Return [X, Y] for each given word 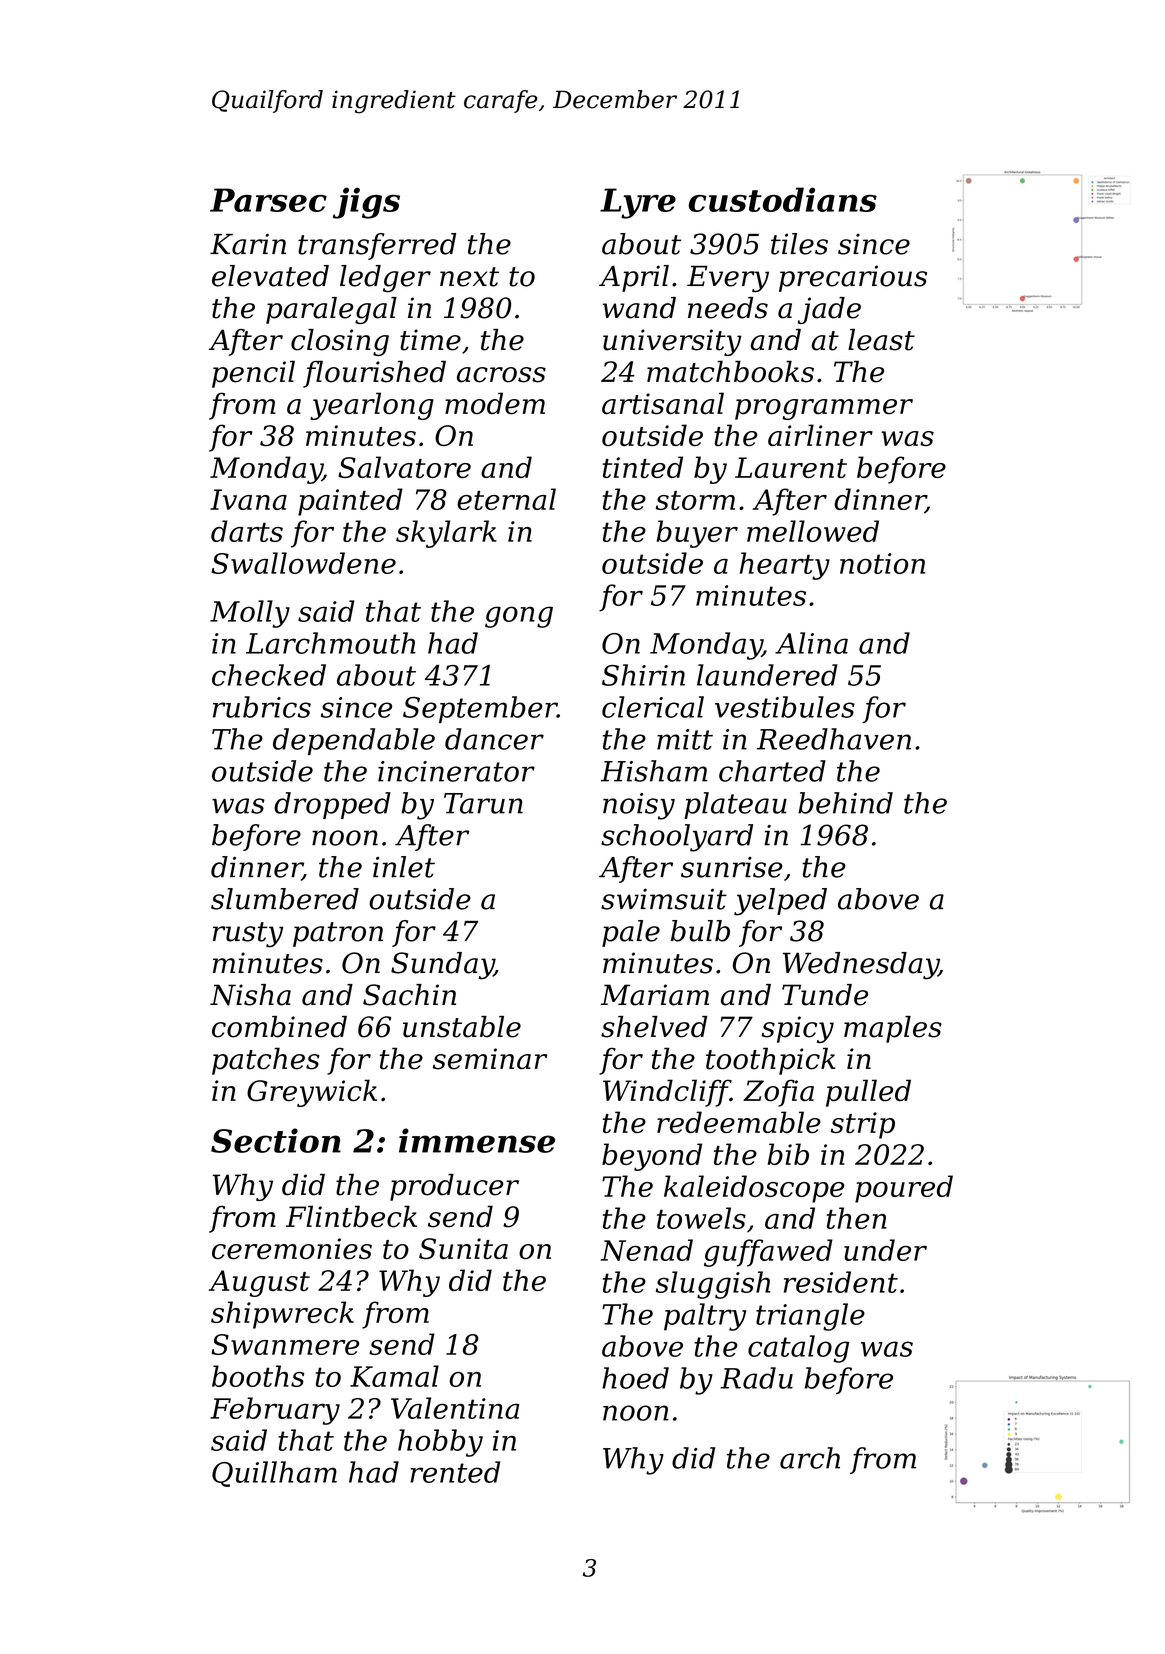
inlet [404, 867]
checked [269, 675]
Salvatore [404, 467]
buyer [697, 534]
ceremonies [292, 1249]
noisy [639, 806]
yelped [780, 902]
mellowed [813, 531]
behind [845, 803]
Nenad [647, 1250]
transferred [377, 246]
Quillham [274, 1474]
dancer [494, 739]
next [469, 277]
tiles [799, 244]
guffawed [768, 1253]
